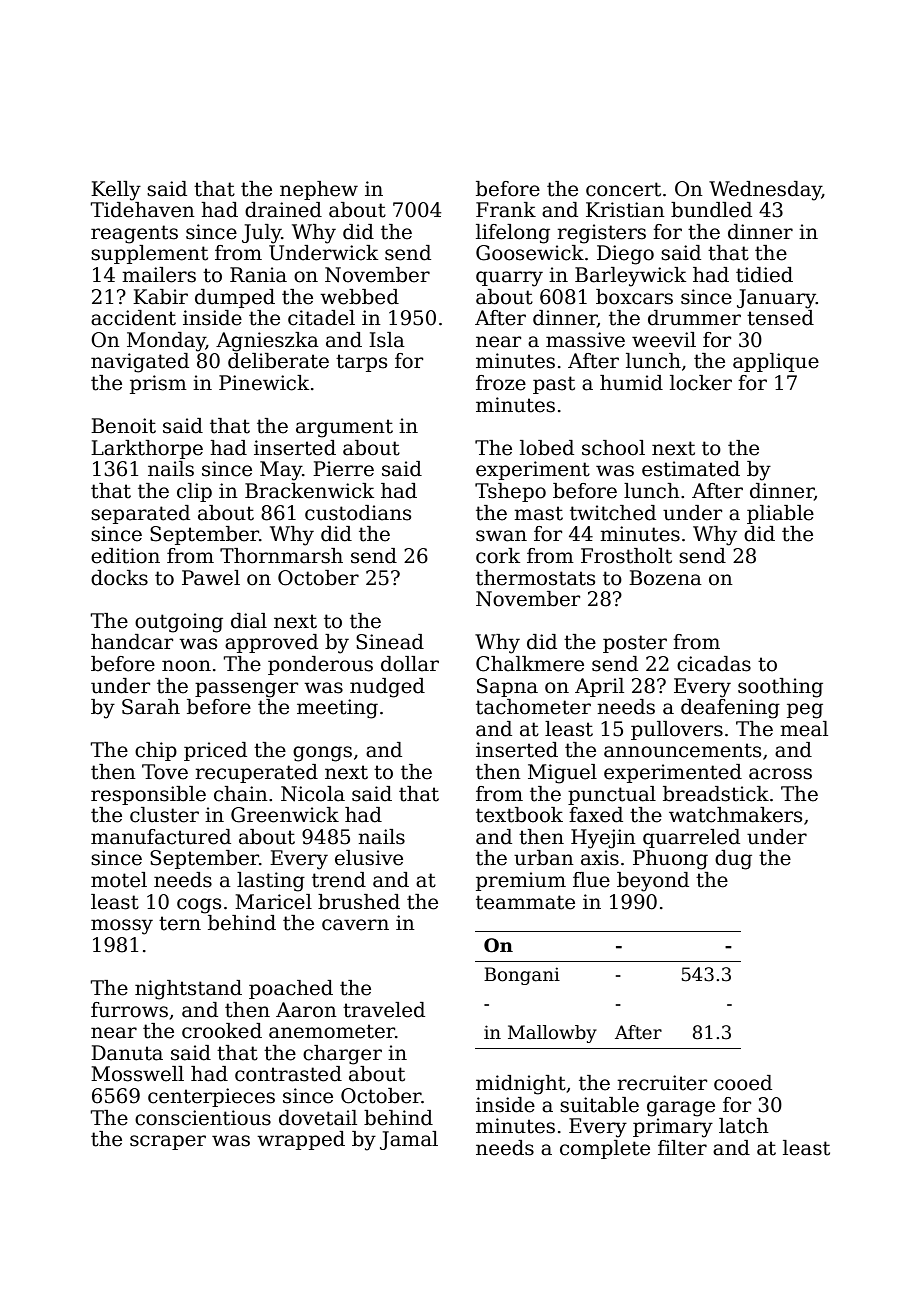 The image size is (924, 1311). I want to click on Sarah, so click(151, 707).
